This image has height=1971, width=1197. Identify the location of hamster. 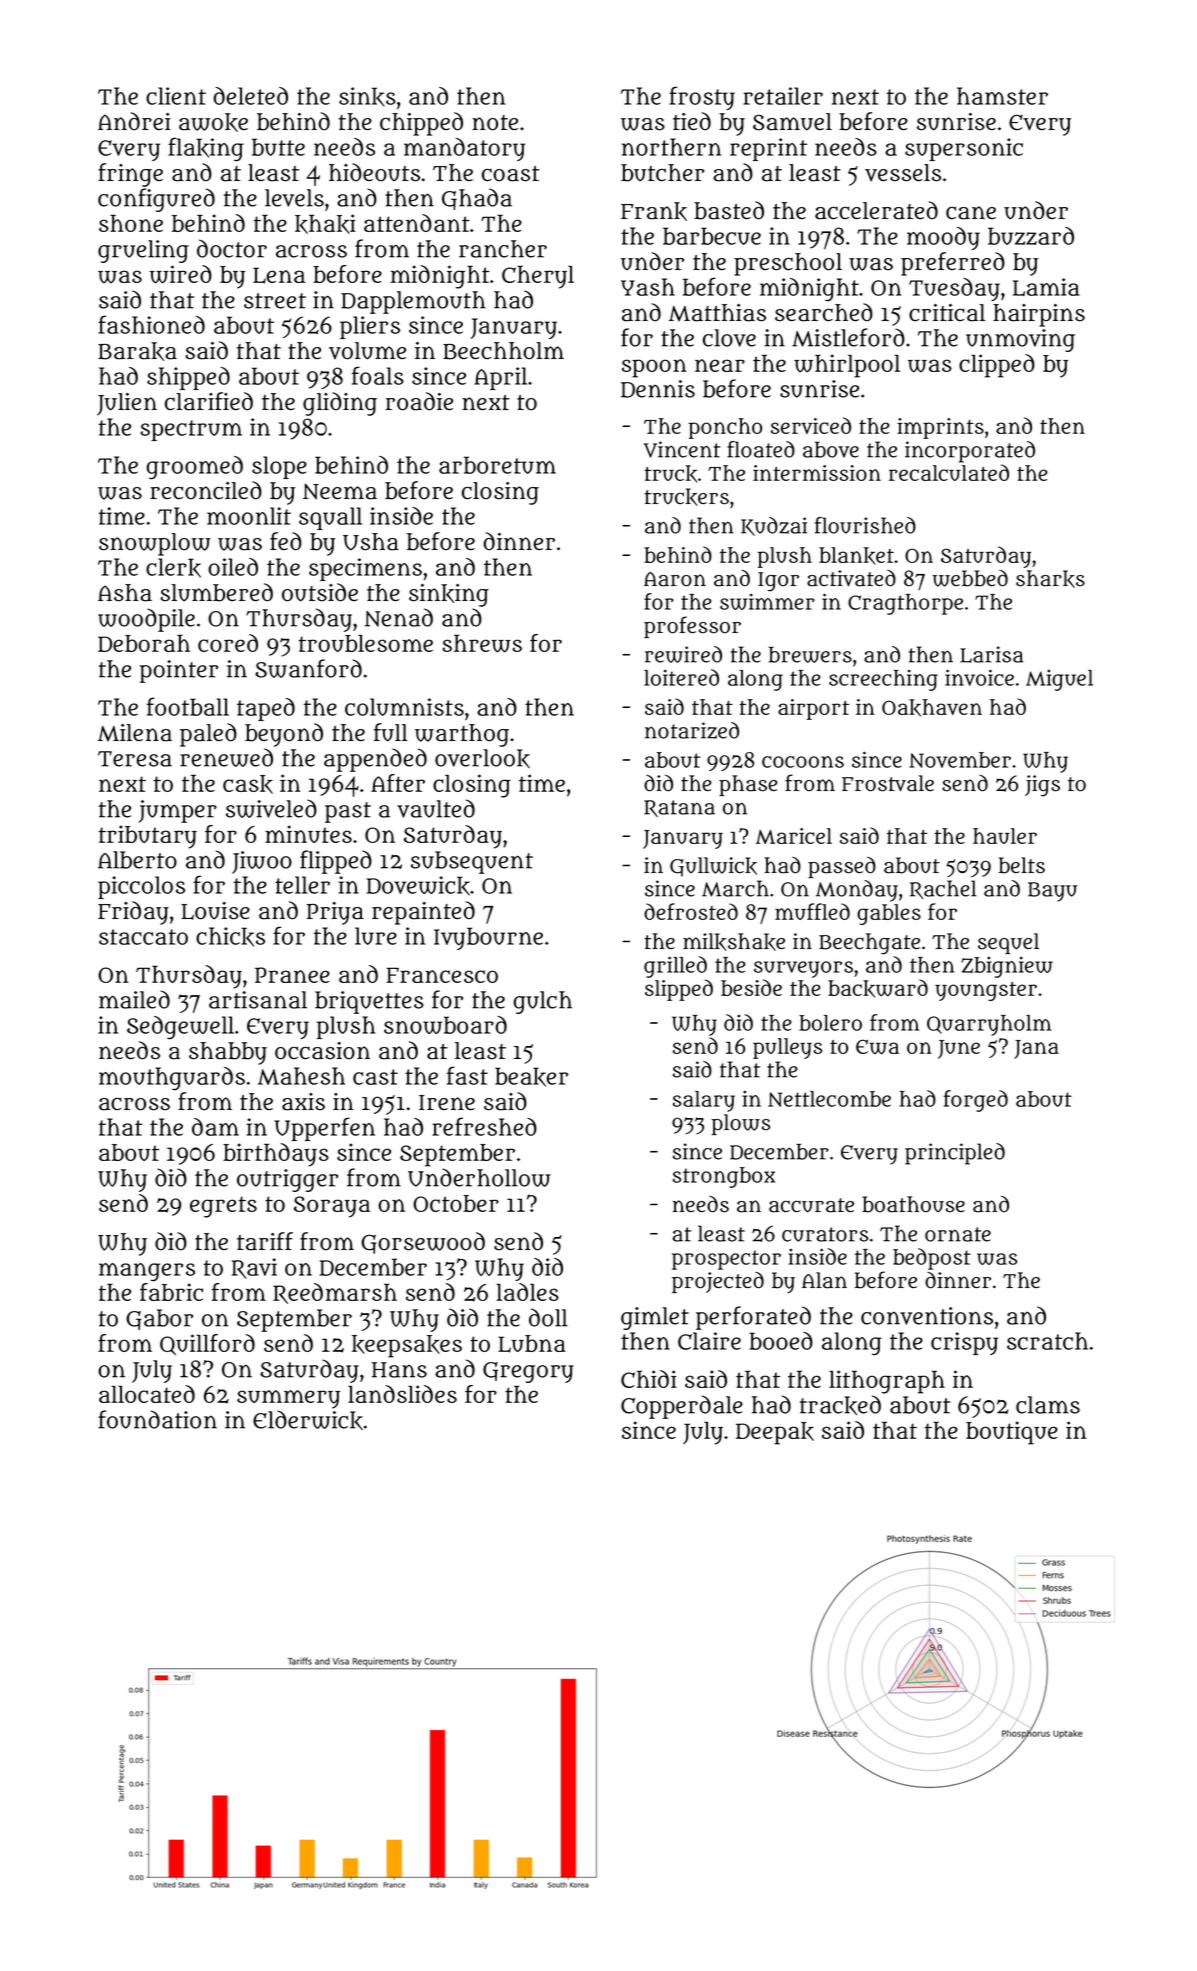
(1002, 96).
